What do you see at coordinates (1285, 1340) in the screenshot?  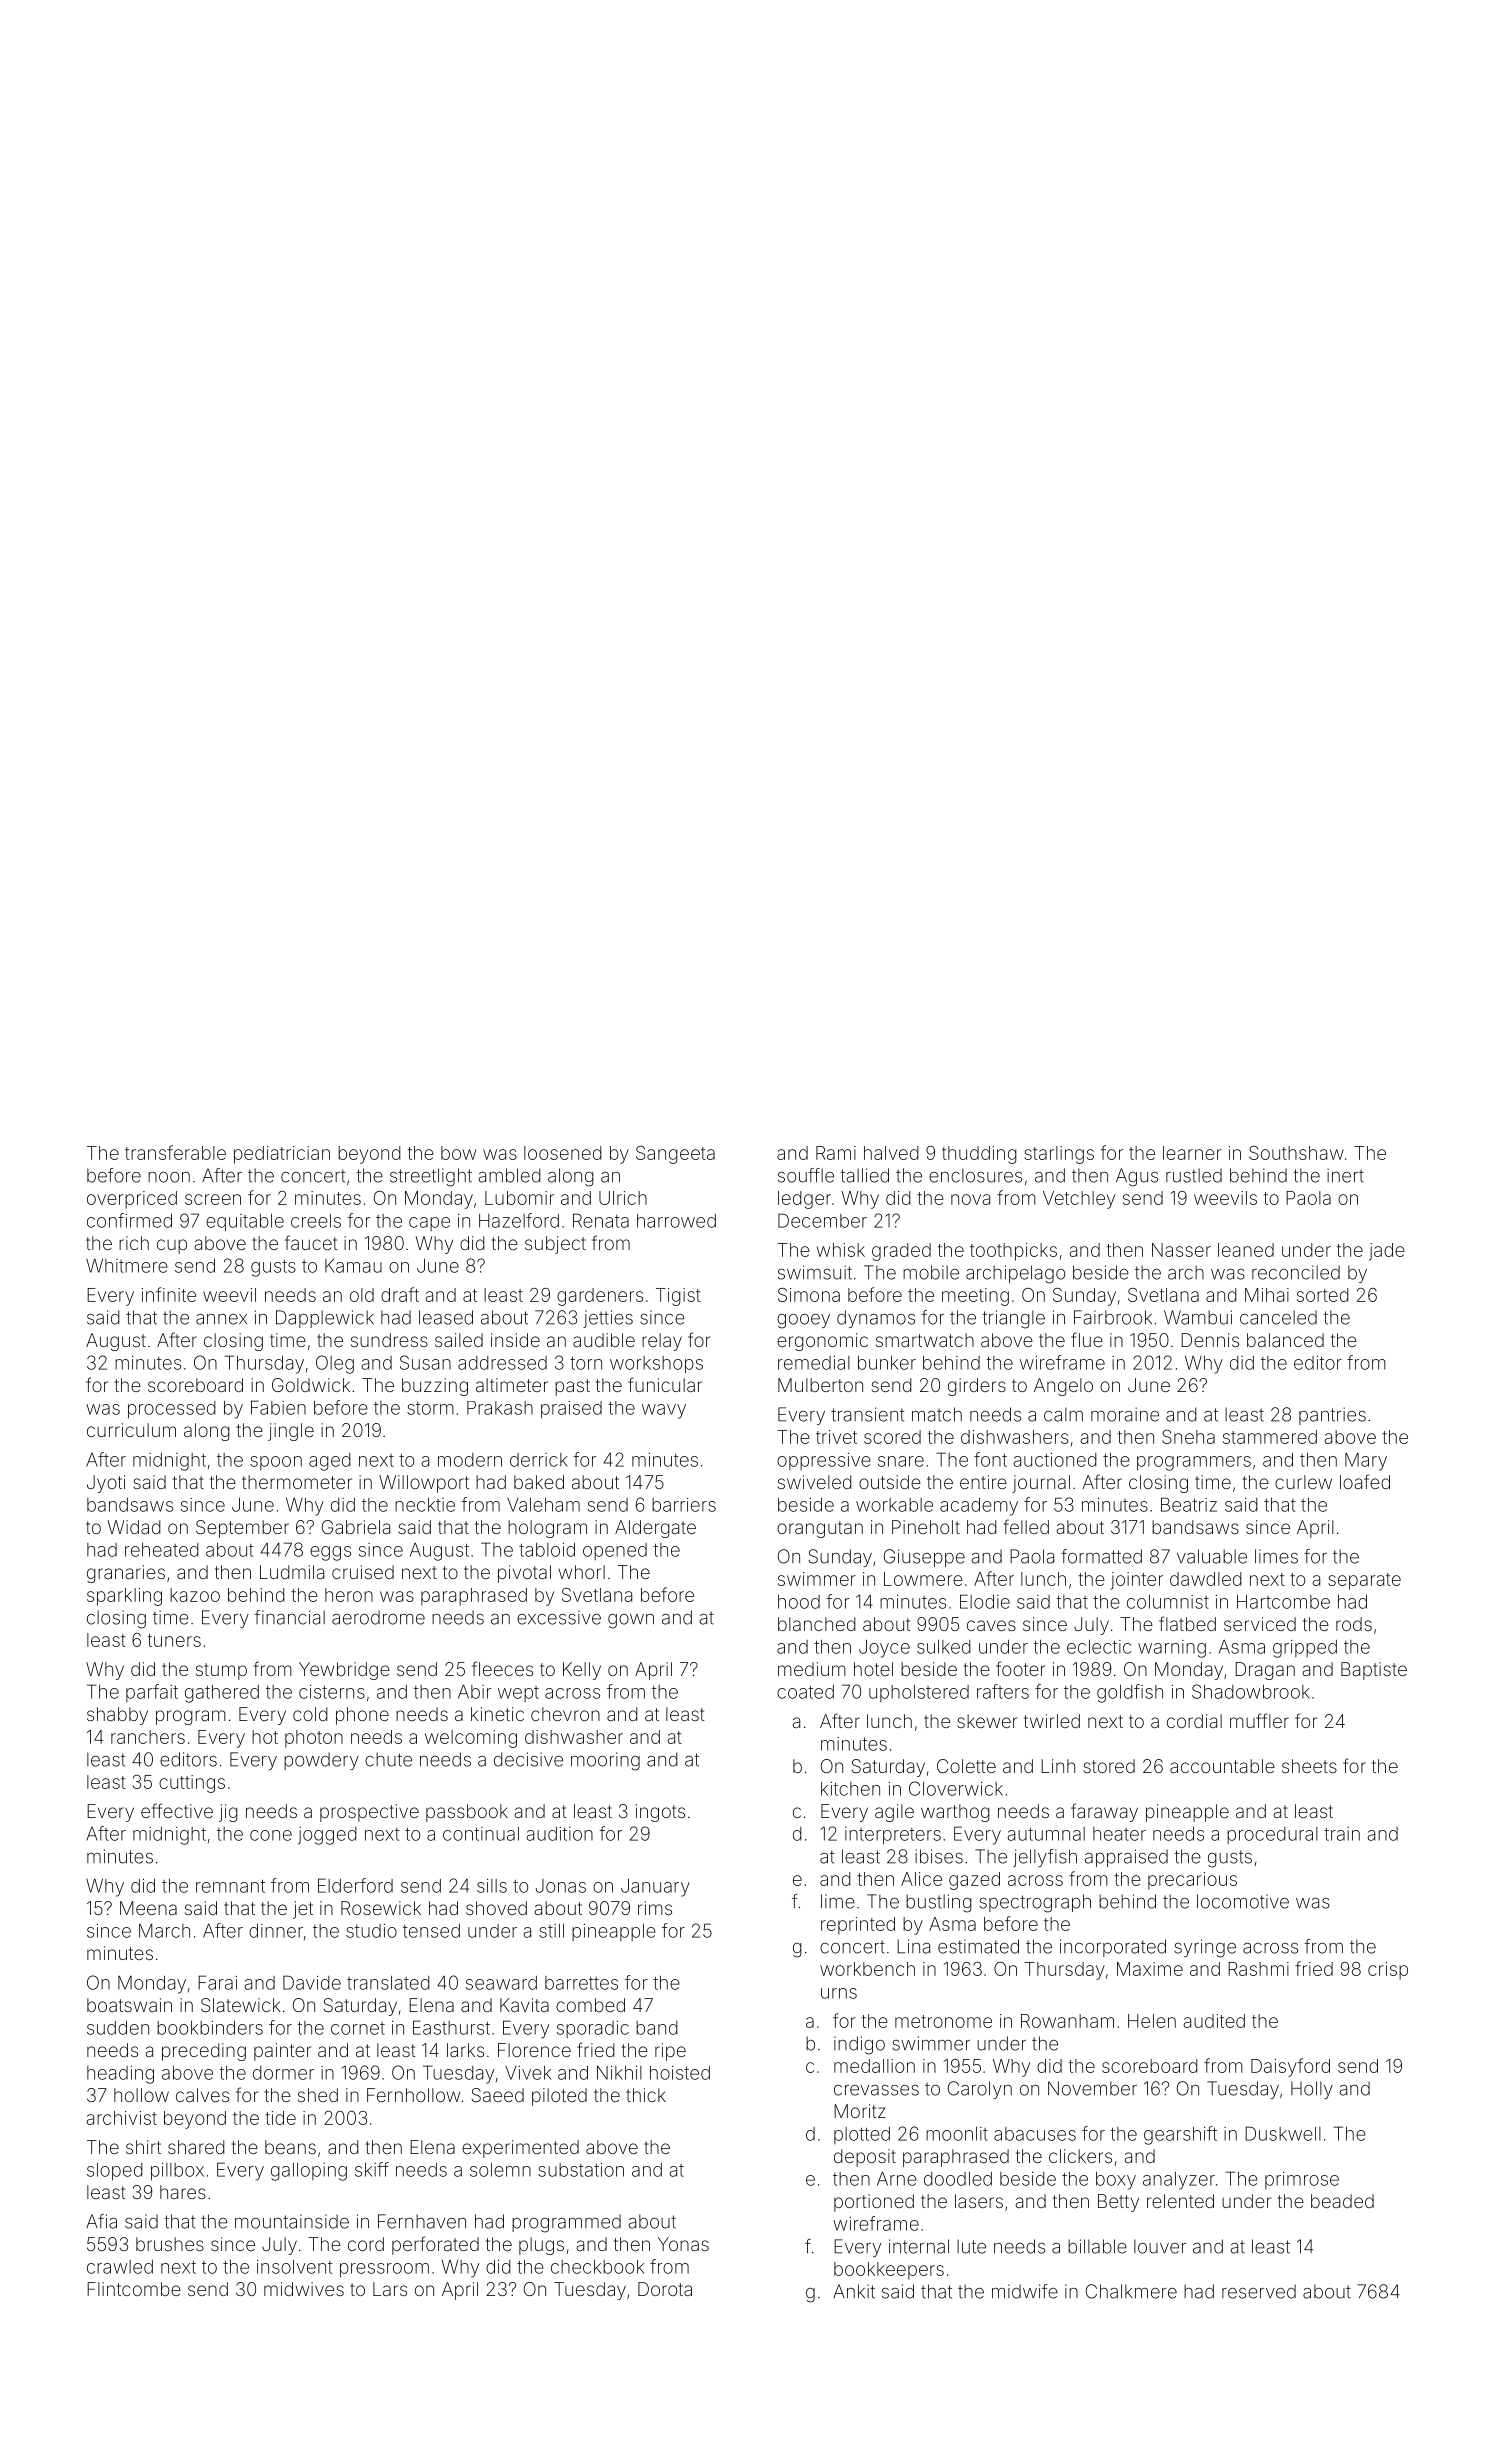 I see `balanced` at bounding box center [1285, 1340].
